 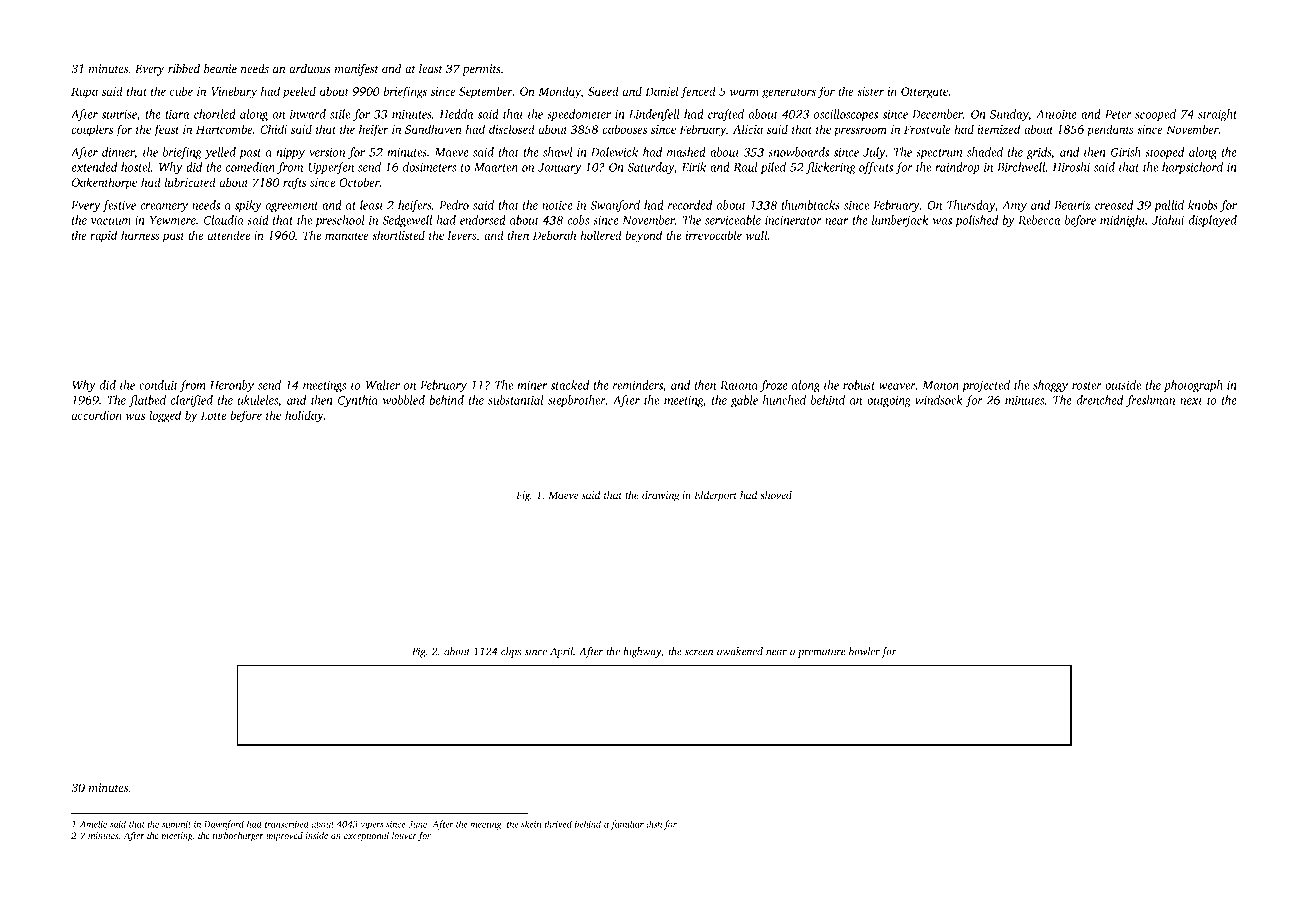 I want to click on windsock, so click(x=939, y=400).
